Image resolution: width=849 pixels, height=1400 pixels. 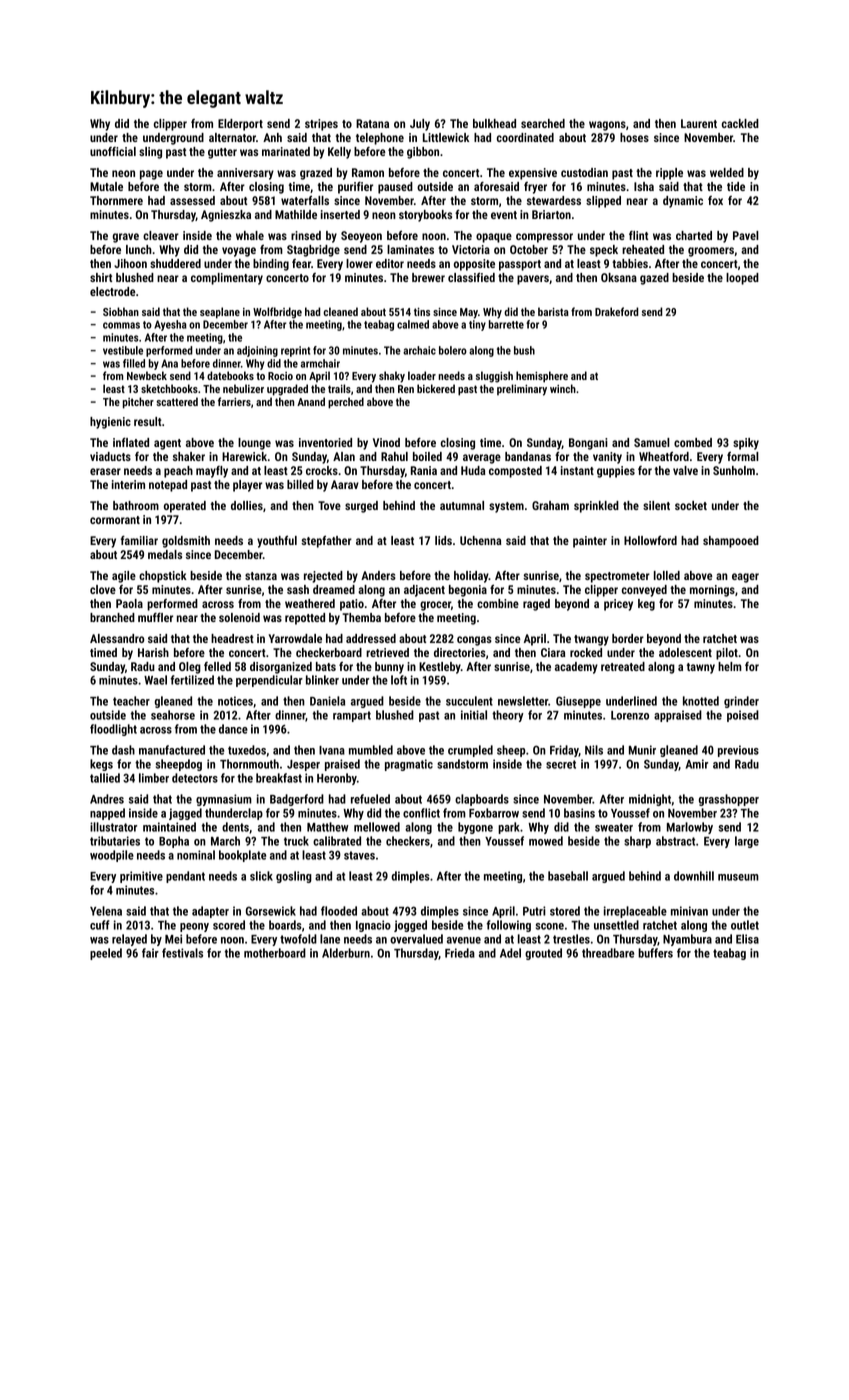 I want to click on familiar, so click(x=139, y=540).
